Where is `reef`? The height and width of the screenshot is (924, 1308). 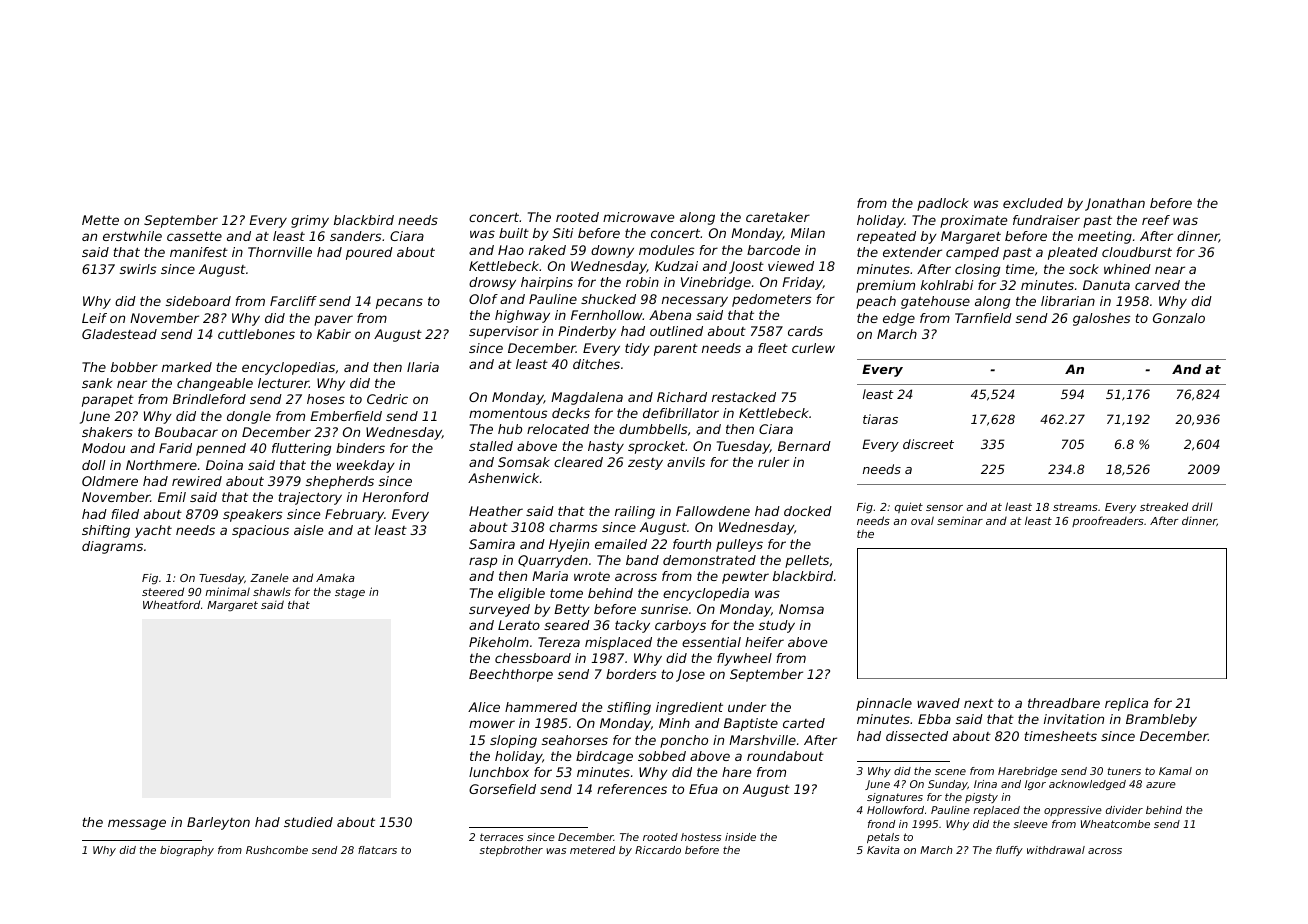 reef is located at coordinates (1156, 220).
